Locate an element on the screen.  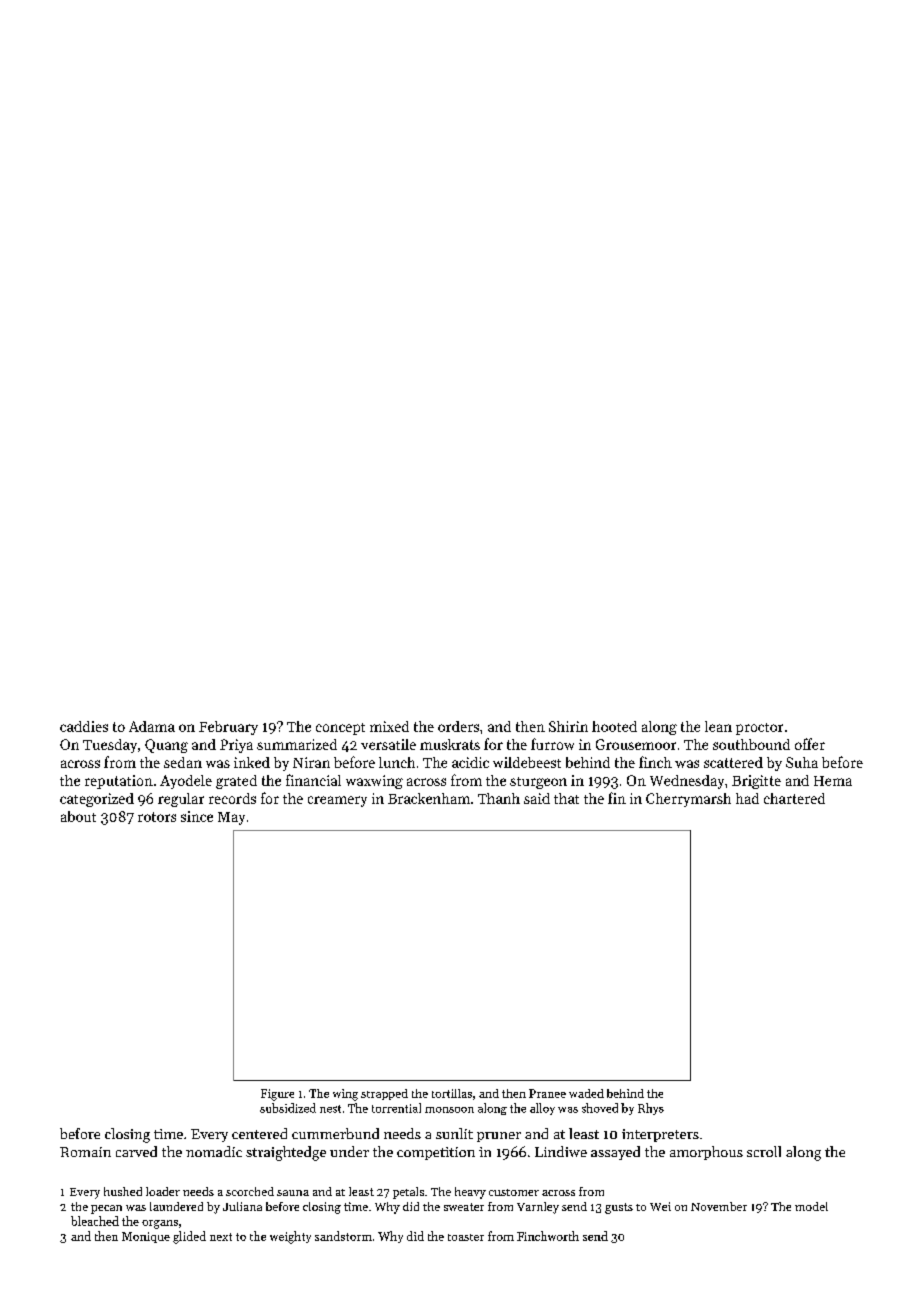
lean is located at coordinates (718, 726).
